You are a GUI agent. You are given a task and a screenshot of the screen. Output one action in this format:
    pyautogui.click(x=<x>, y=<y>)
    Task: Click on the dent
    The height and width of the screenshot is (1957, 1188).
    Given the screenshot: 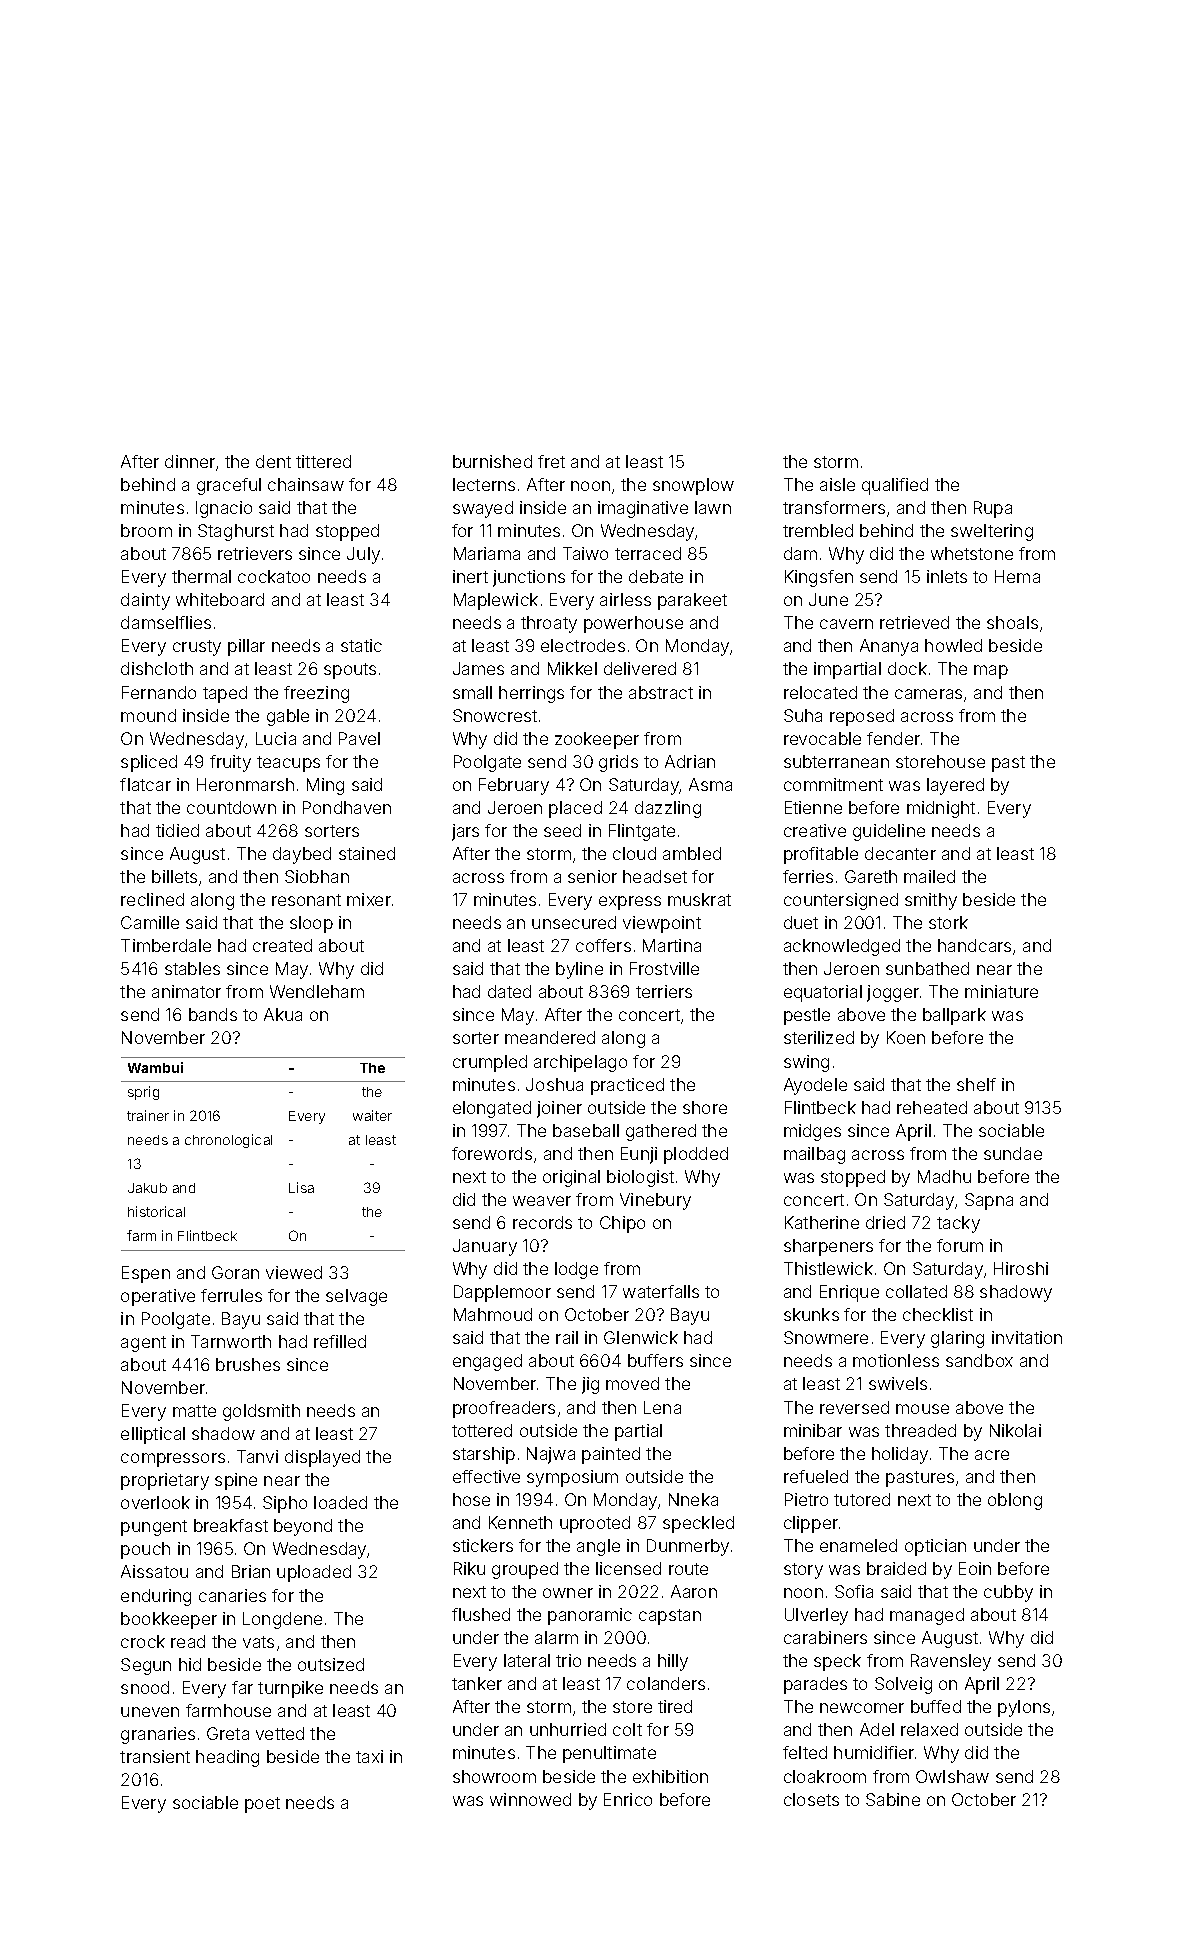 What is the action you would take?
    pyautogui.click(x=273, y=461)
